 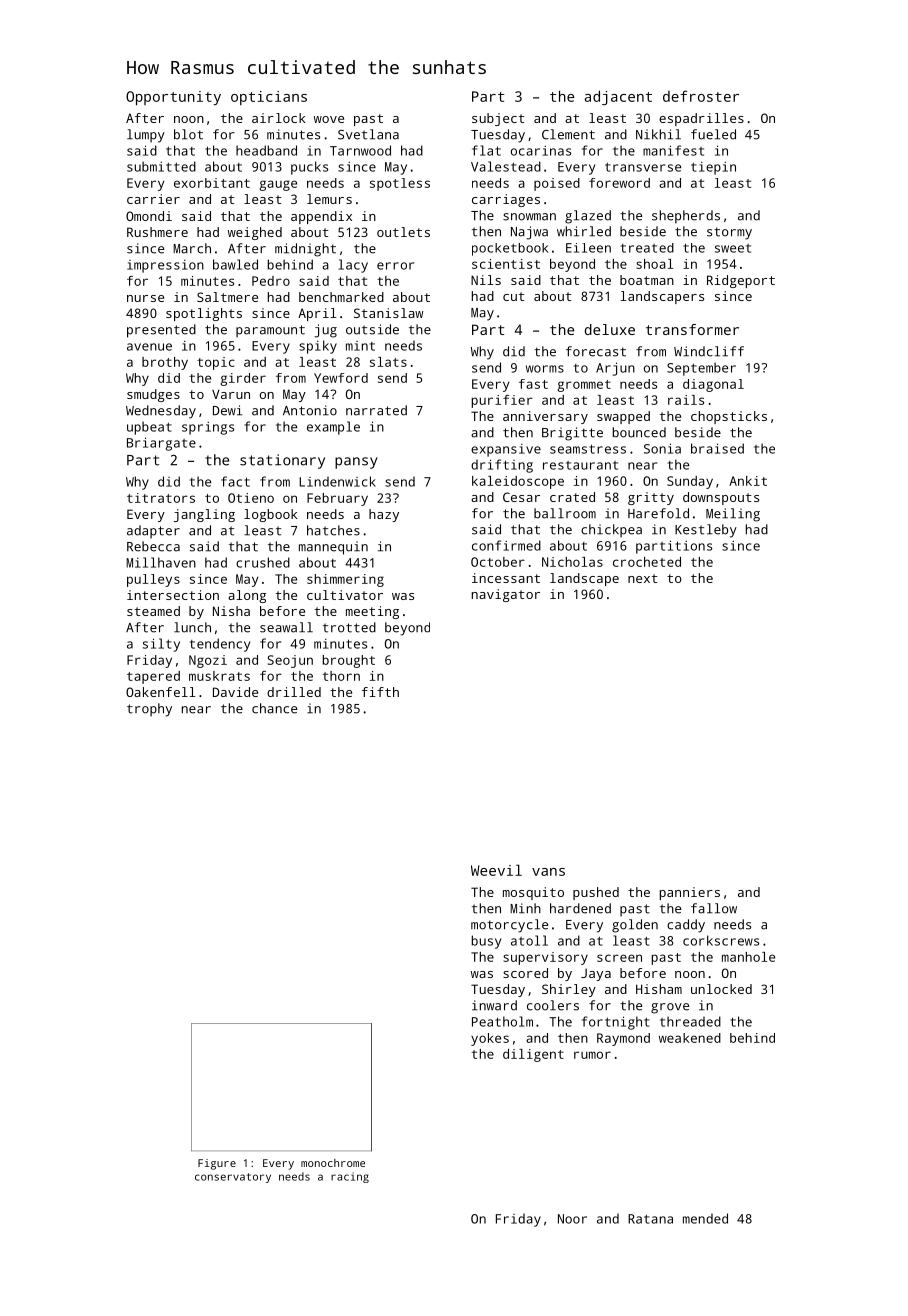 What do you see at coordinates (706, 531) in the screenshot?
I see `Kestleby` at bounding box center [706, 531].
